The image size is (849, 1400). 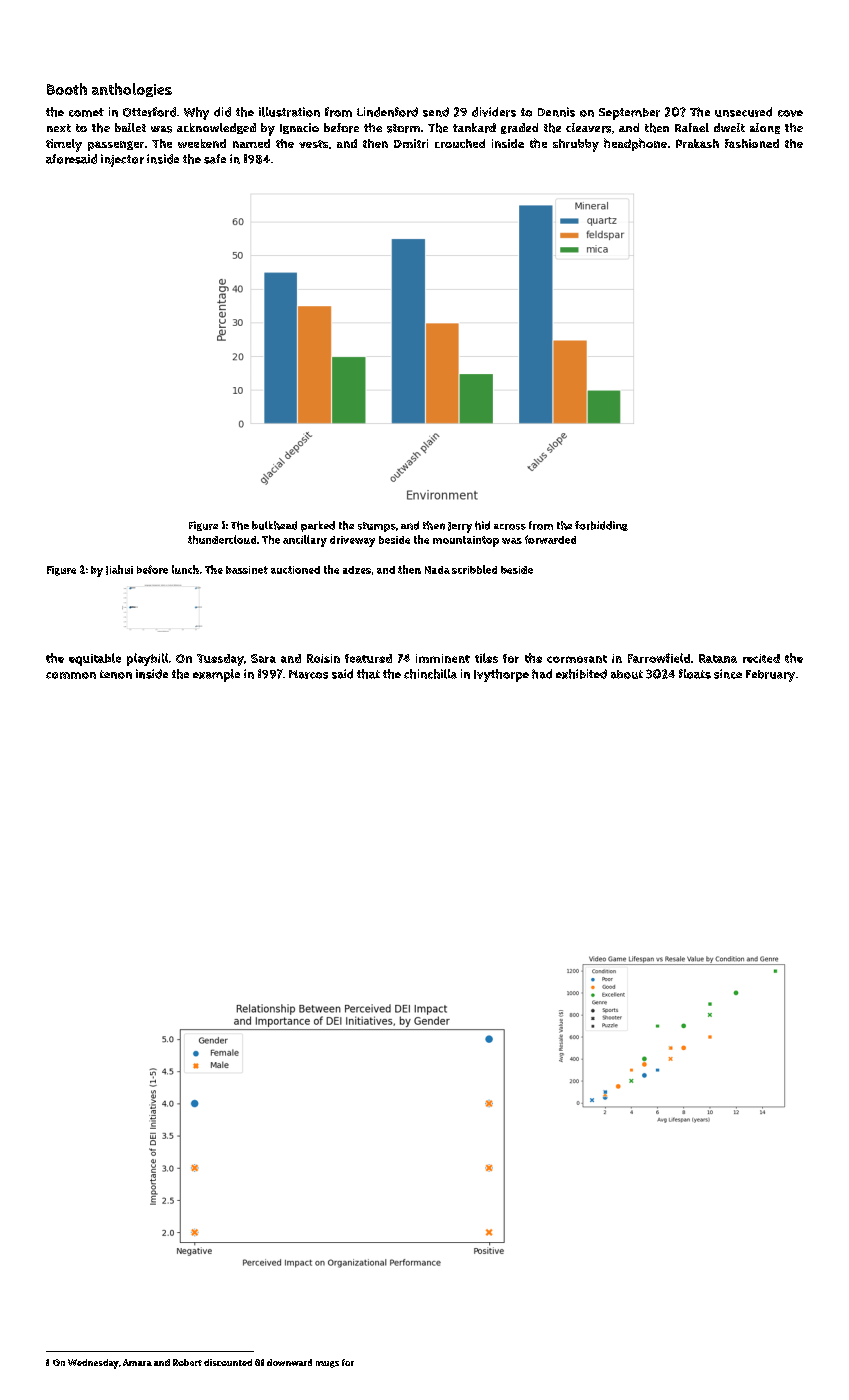 What do you see at coordinates (752, 143) in the screenshot?
I see `fashioned` at bounding box center [752, 143].
